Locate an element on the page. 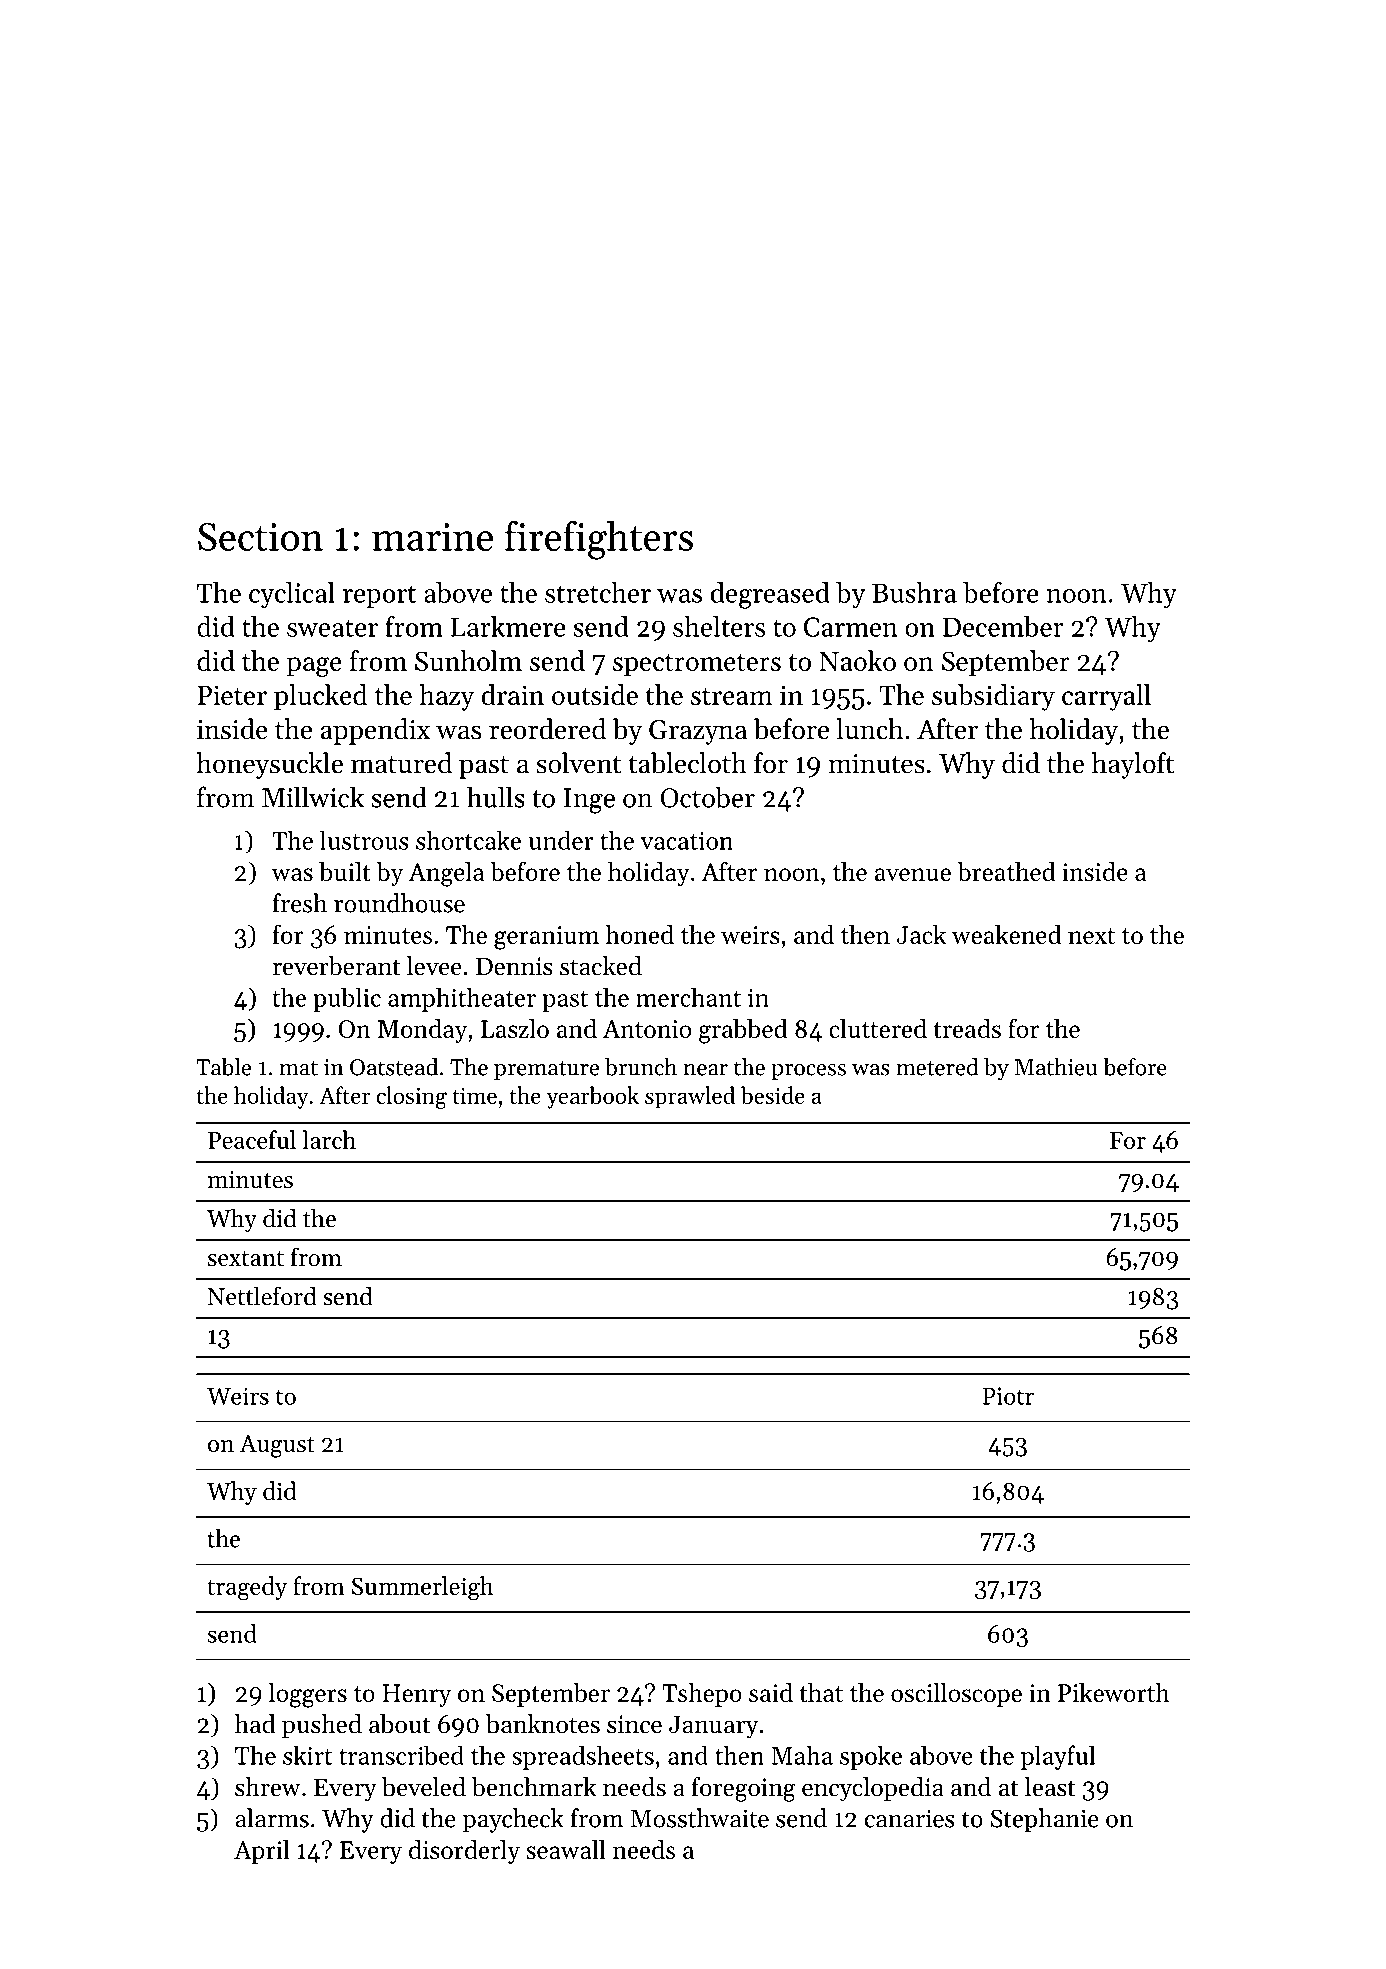 This image has height=1969, width=1386. April is located at coordinates (262, 1852).
